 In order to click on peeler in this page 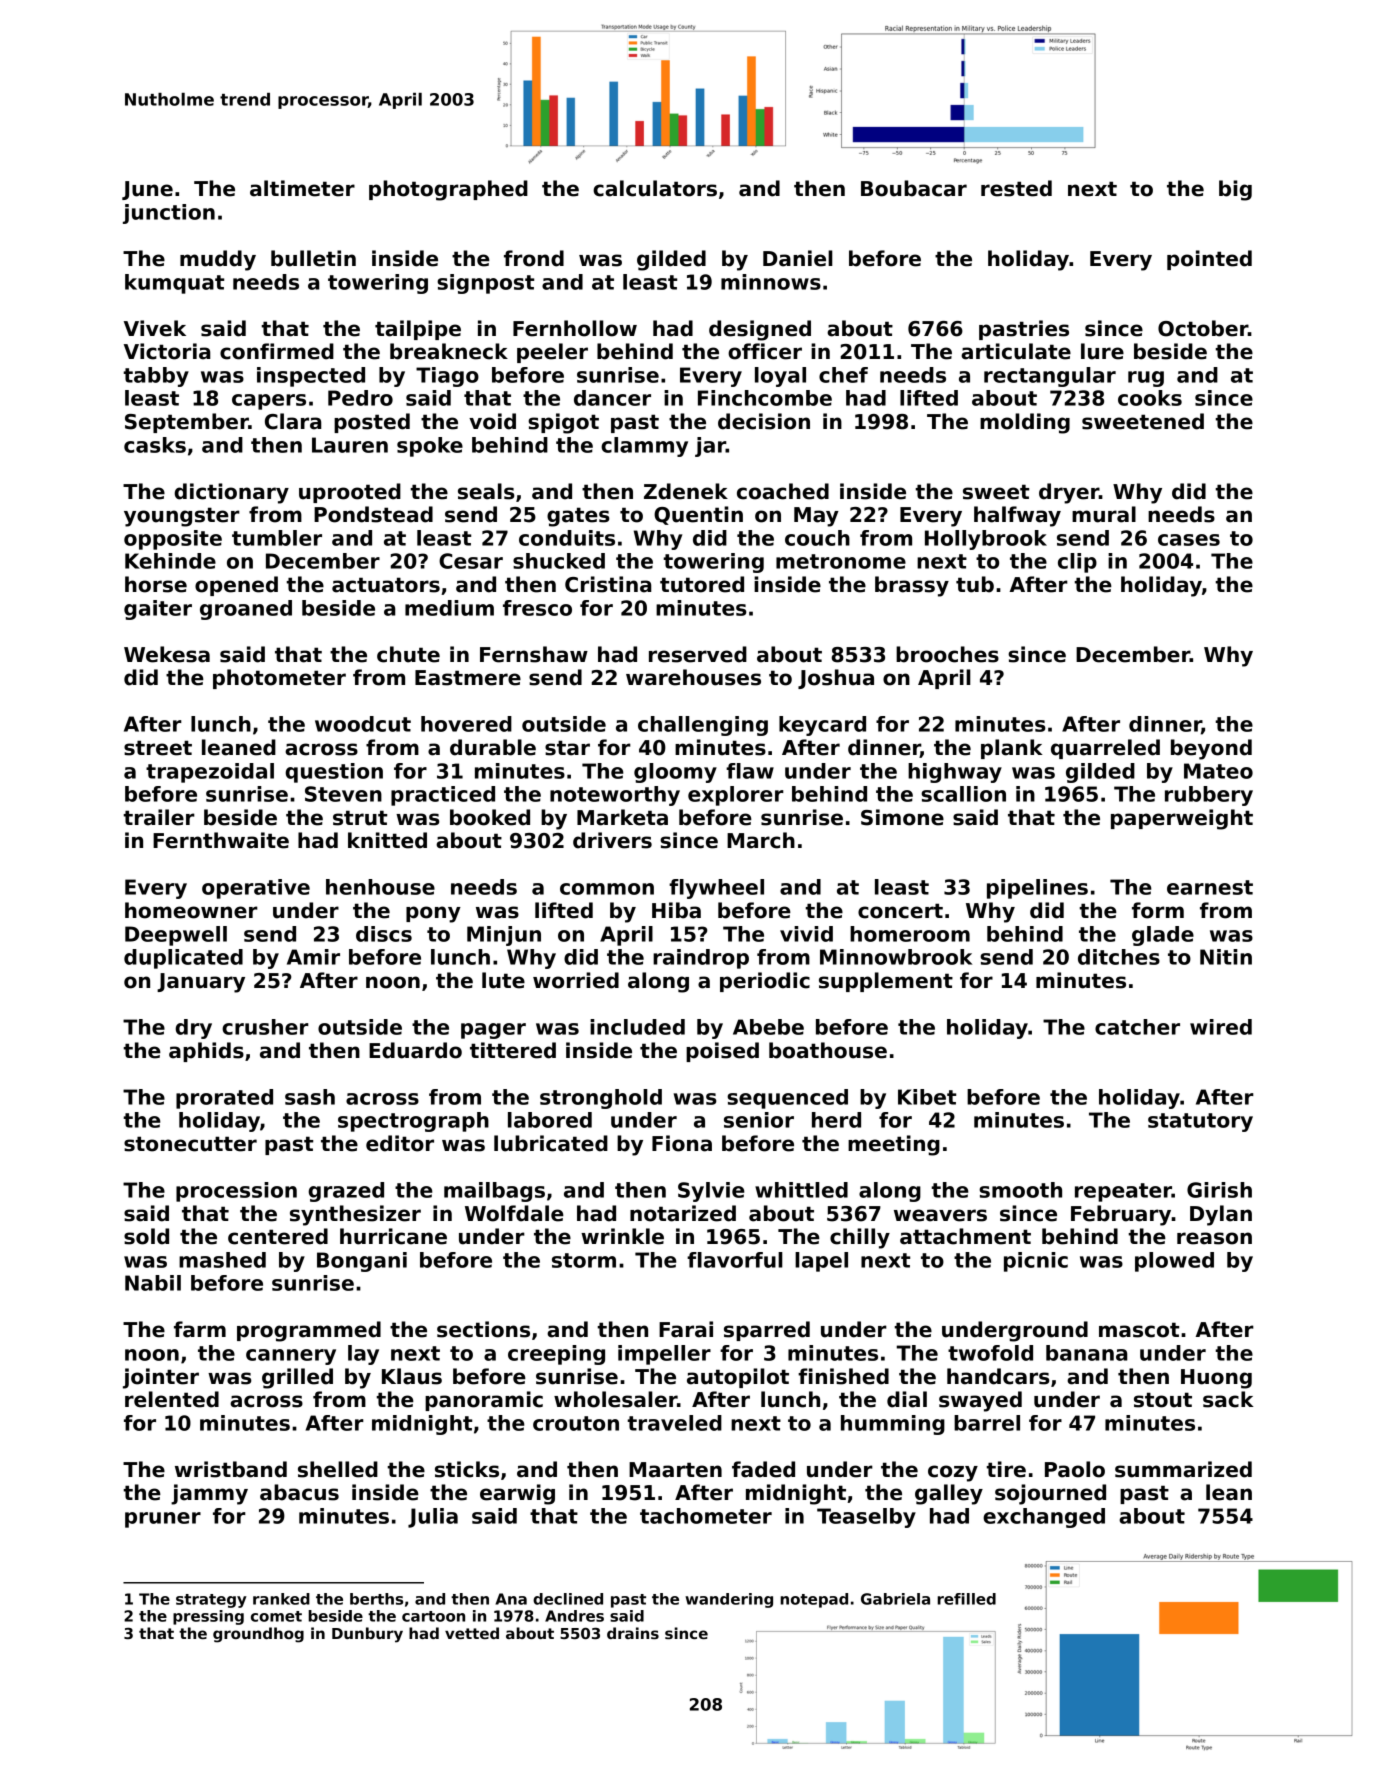, I will do `click(552, 353)`.
